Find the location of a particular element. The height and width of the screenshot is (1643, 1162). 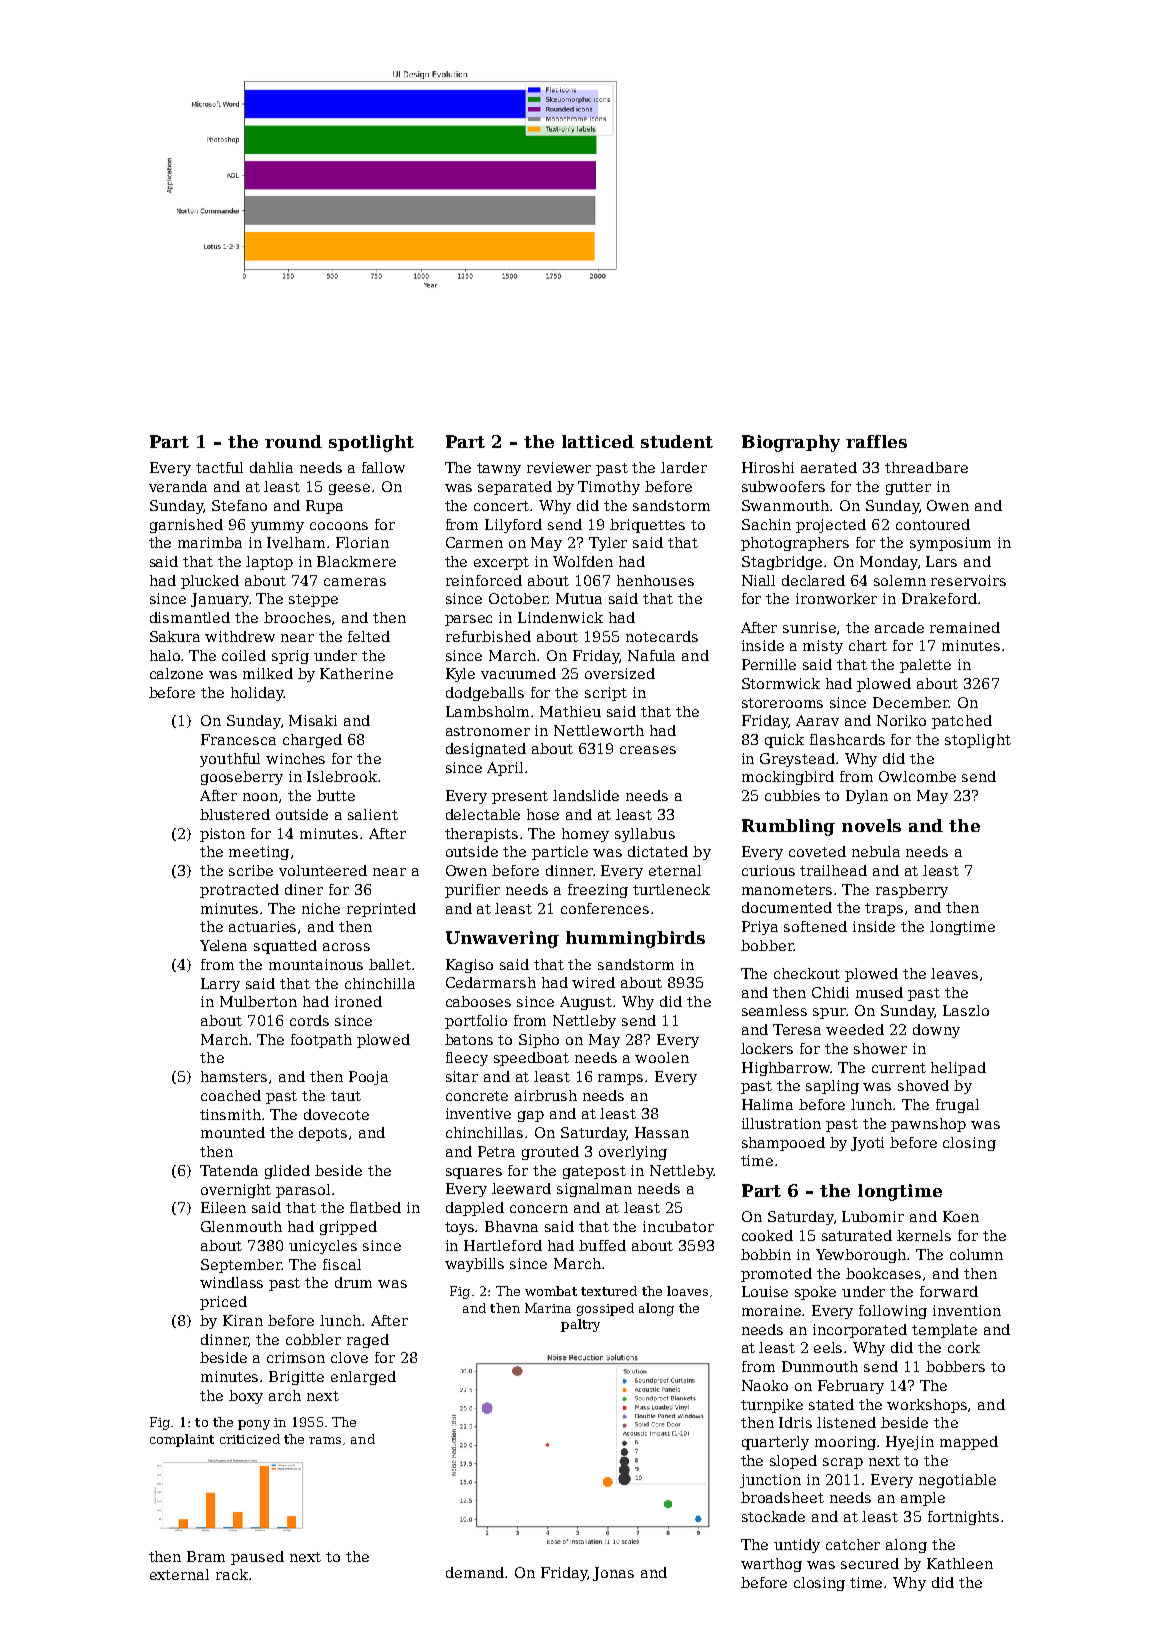

student is located at coordinates (677, 441).
